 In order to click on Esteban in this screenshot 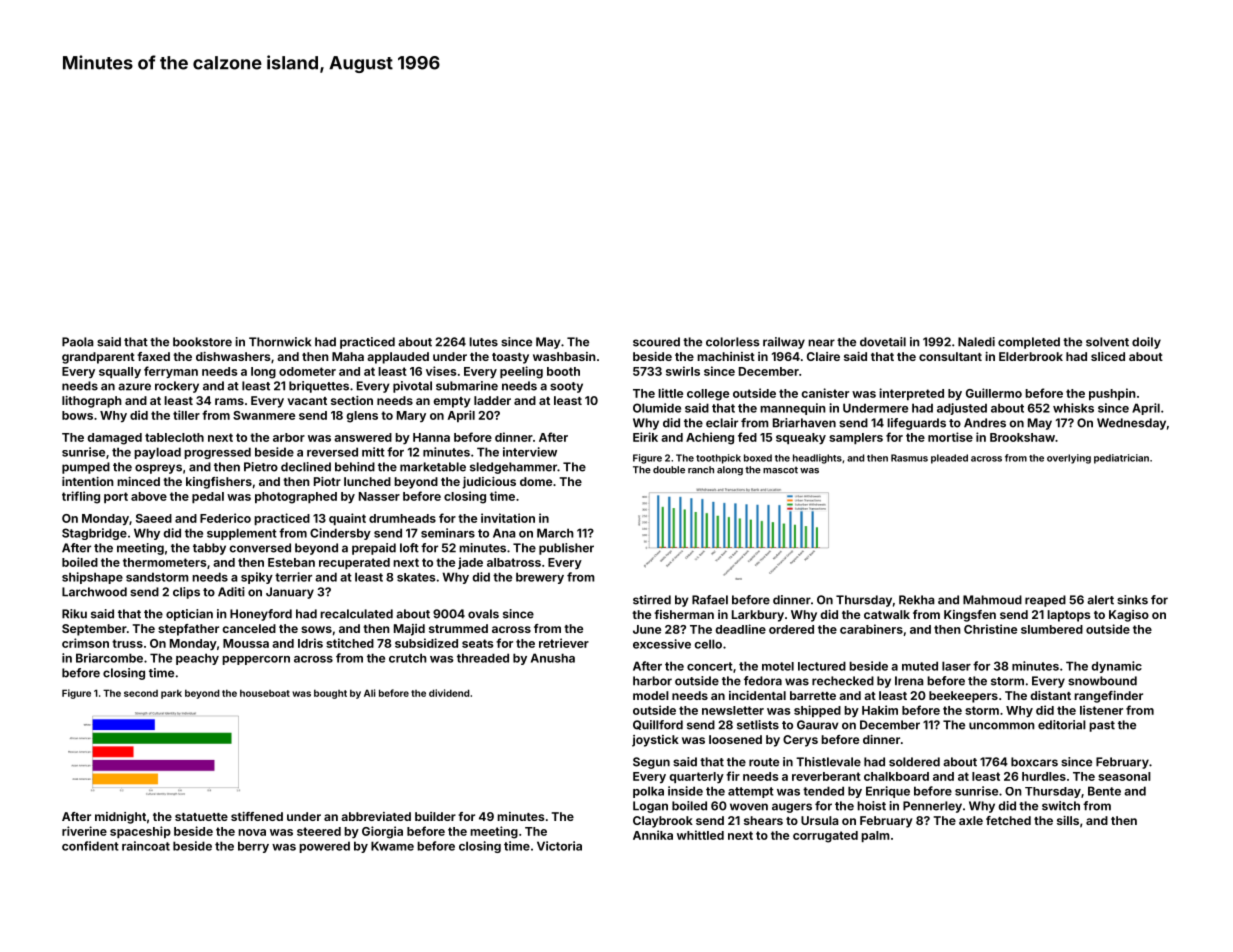, I will do `click(291, 562)`.
